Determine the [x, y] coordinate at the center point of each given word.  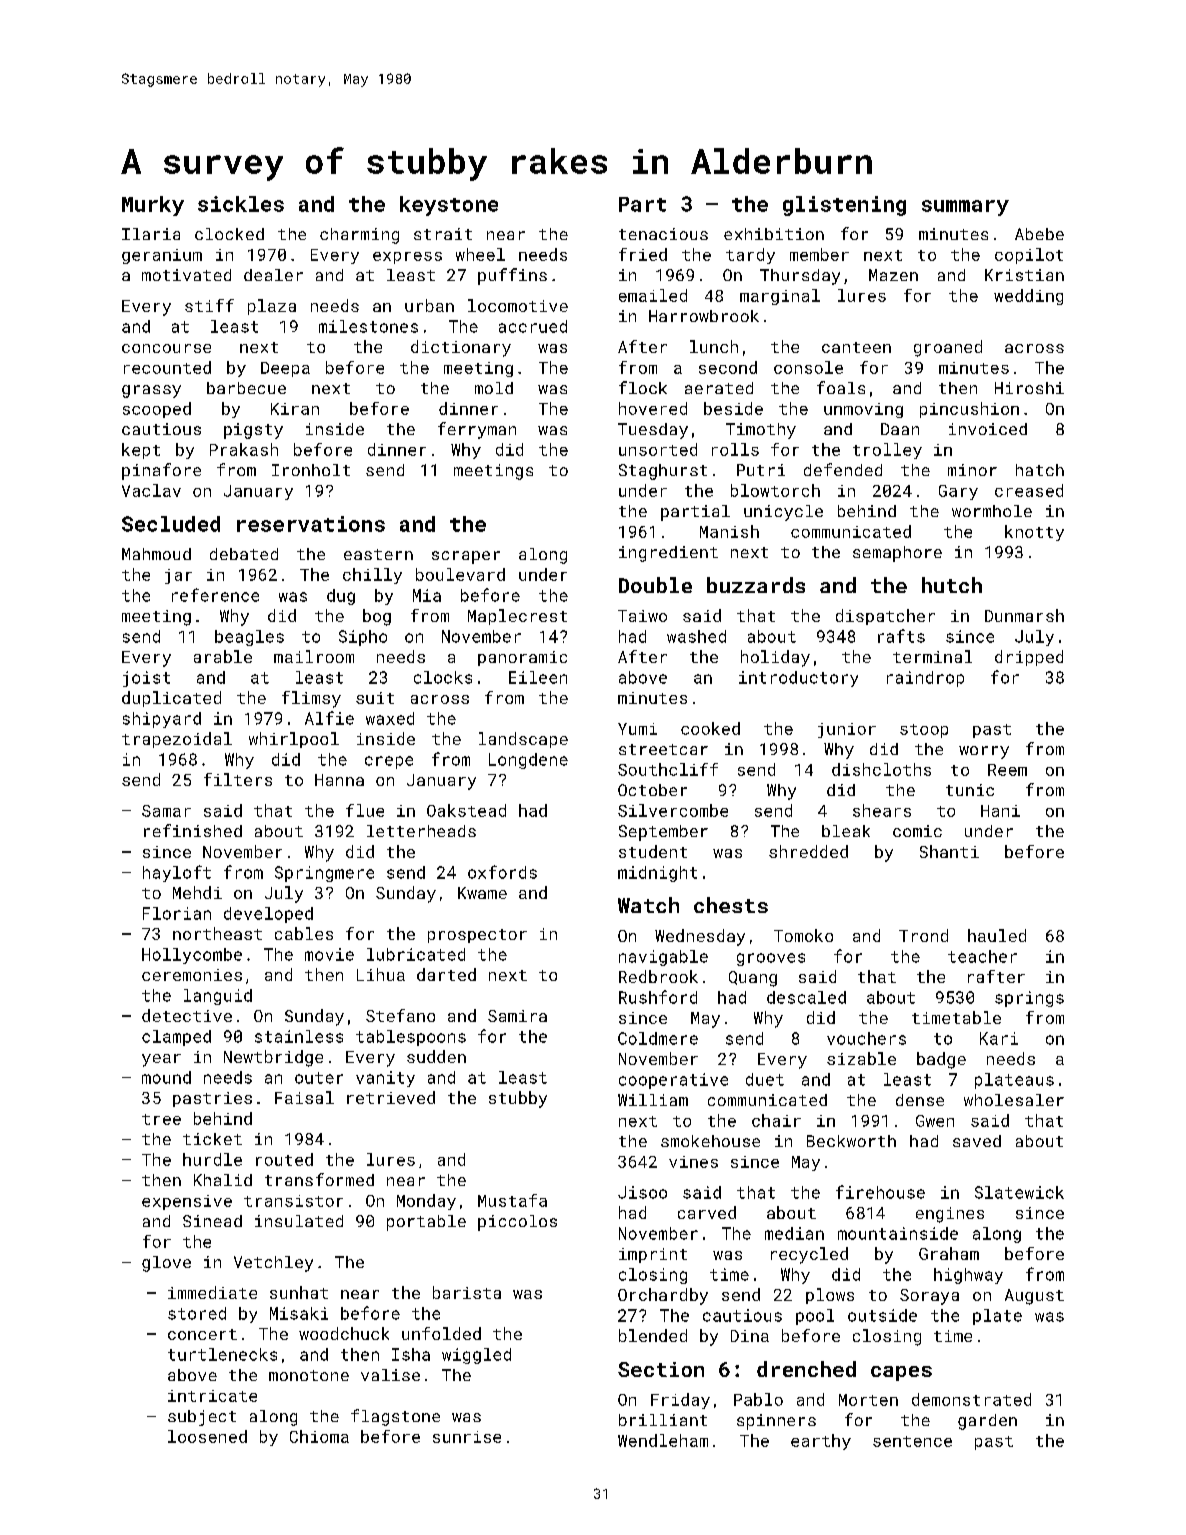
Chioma [319, 1436]
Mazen [893, 275]
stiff [209, 305]
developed [268, 915]
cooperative [673, 1081]
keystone [449, 206]
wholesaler [1014, 1100]
